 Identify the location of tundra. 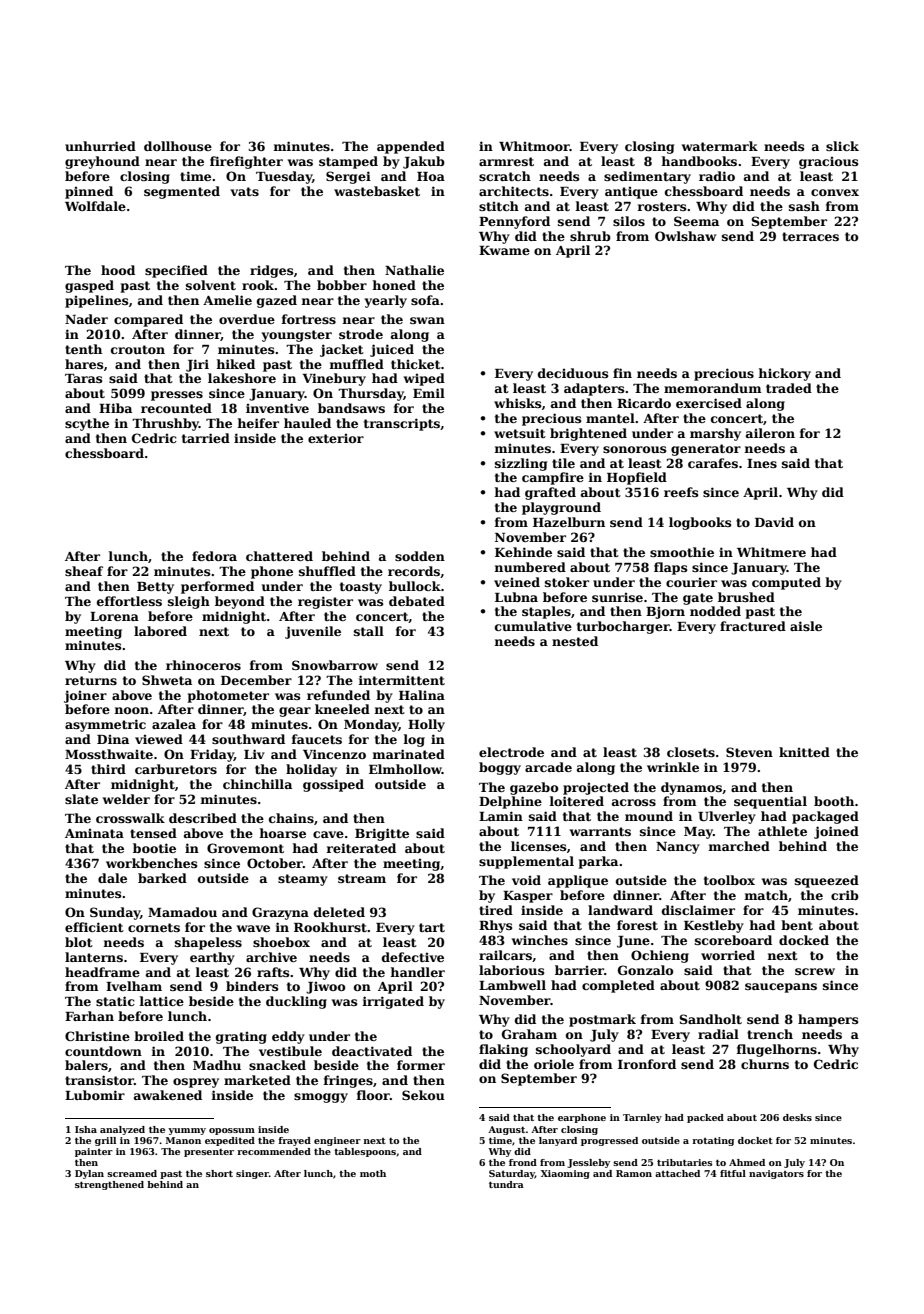
(506, 1184).
